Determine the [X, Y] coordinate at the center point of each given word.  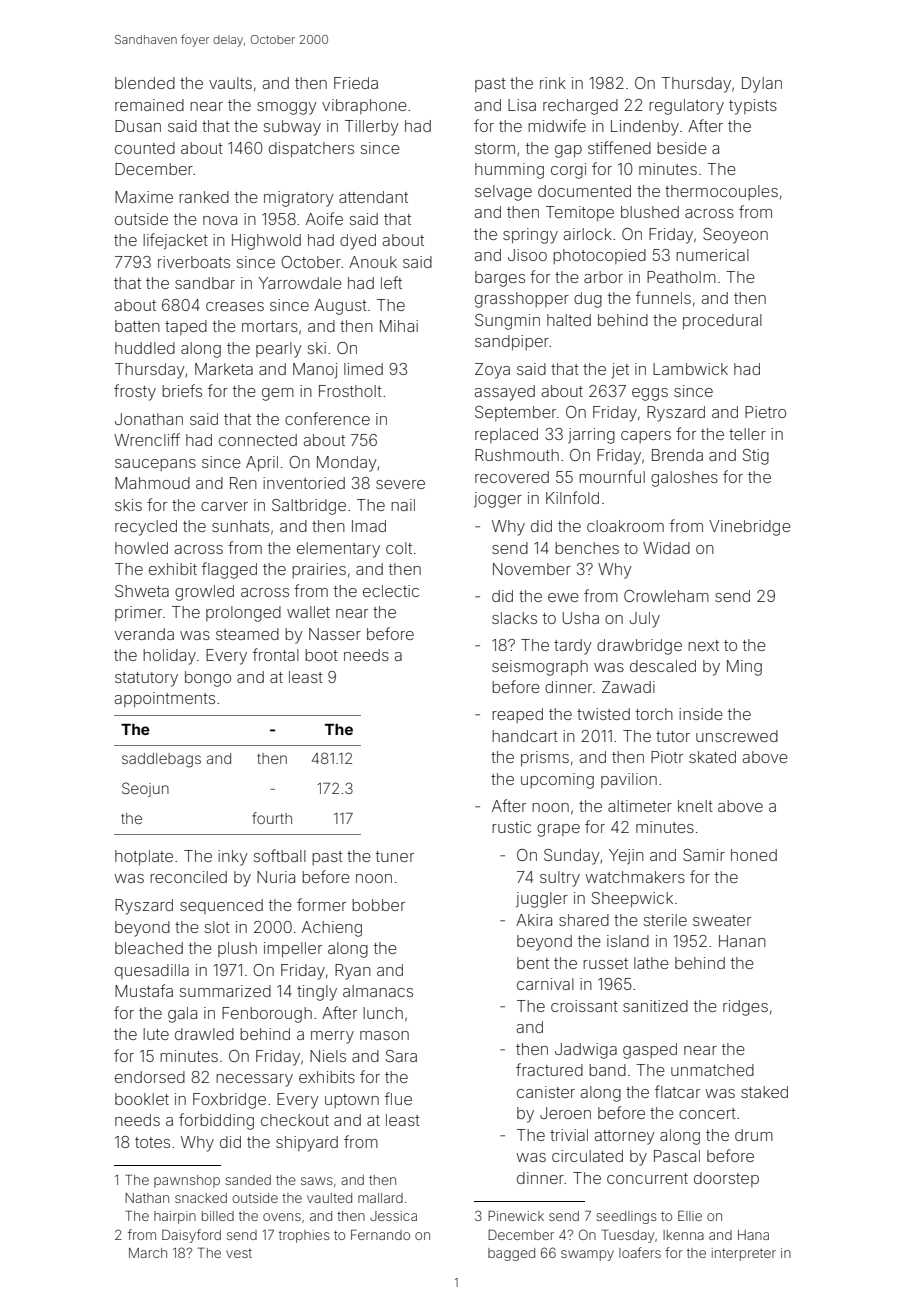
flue [398, 1098]
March [148, 1253]
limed [363, 369]
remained [149, 105]
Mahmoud [152, 483]
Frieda [356, 83]
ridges [745, 1008]
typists [753, 107]
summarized [225, 991]
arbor [603, 277]
